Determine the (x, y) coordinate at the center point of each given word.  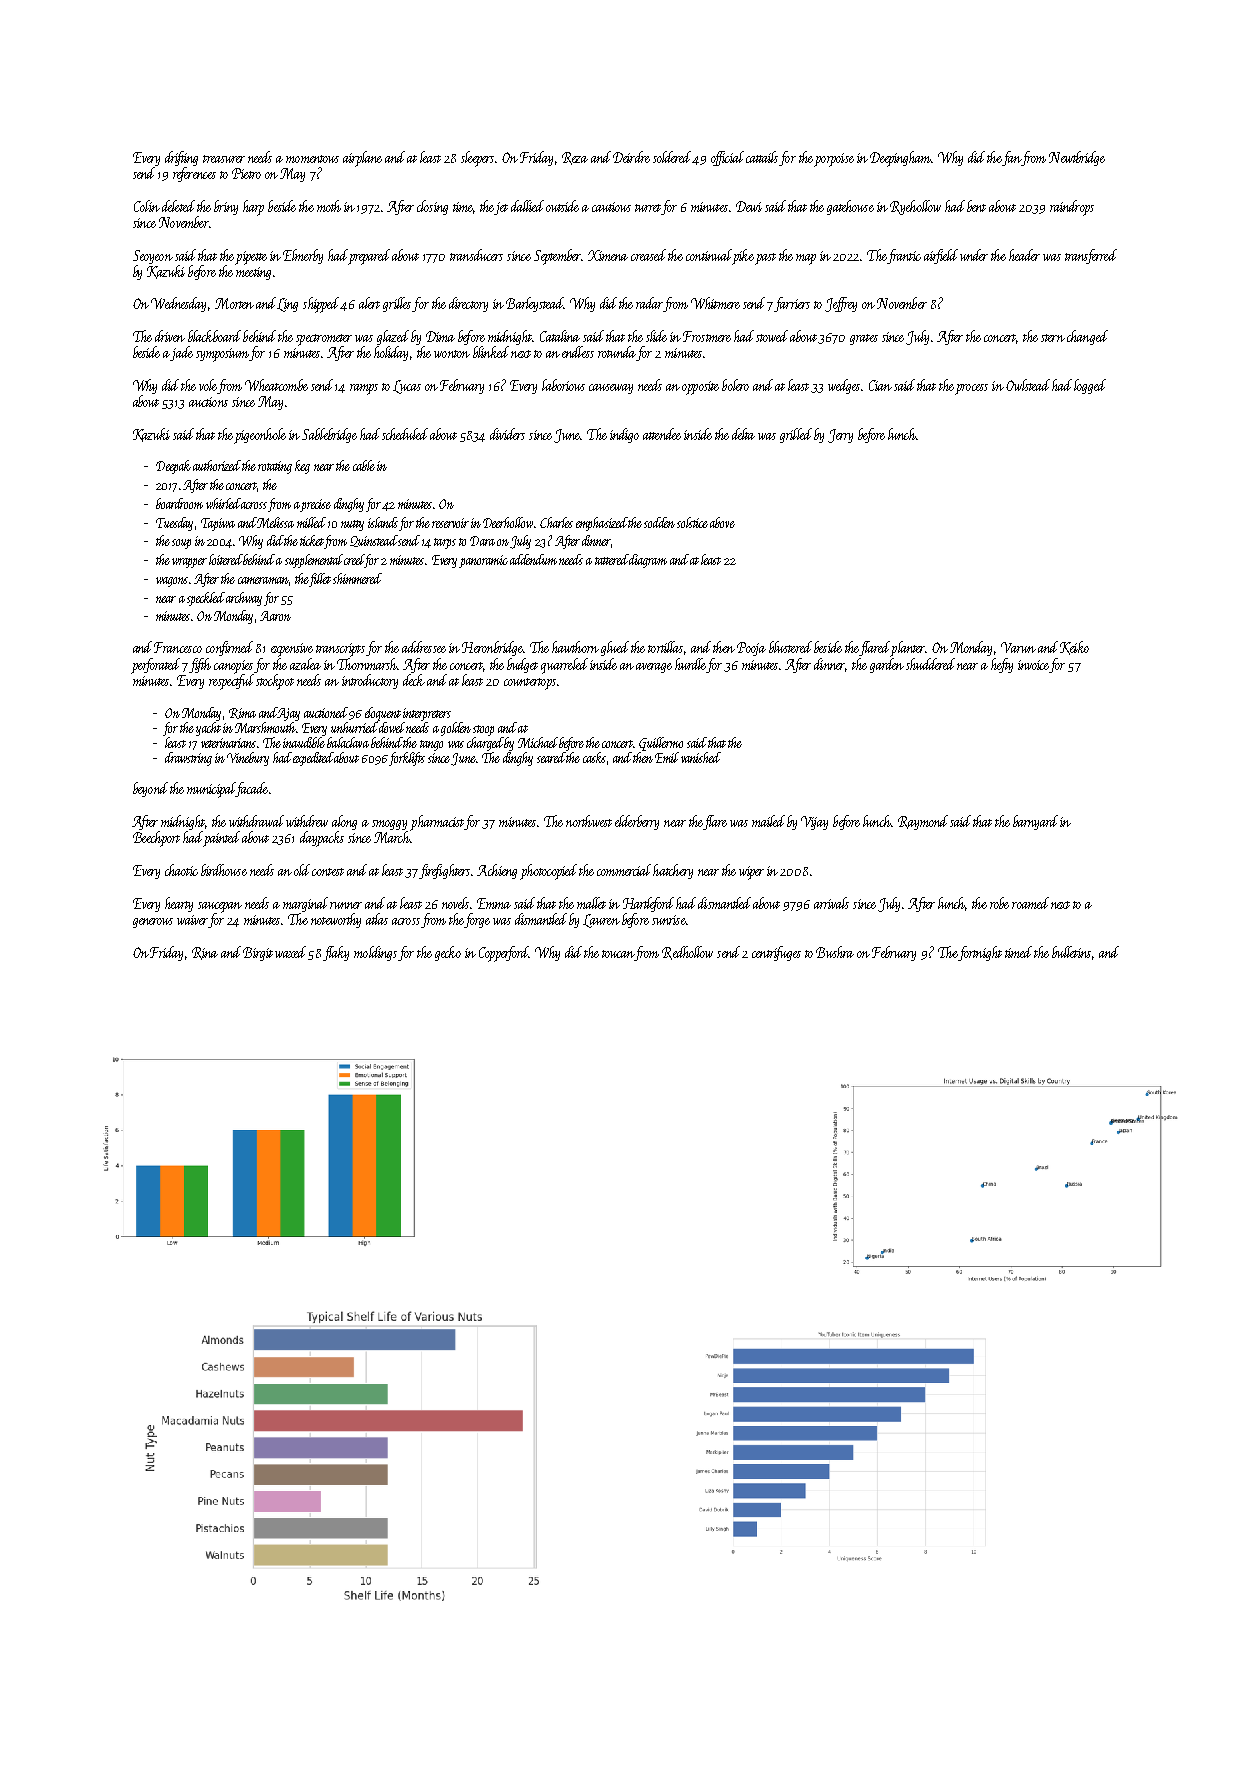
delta (743, 434)
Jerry (840, 436)
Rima (242, 713)
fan (1011, 158)
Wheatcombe (276, 385)
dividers (507, 434)
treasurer (224, 159)
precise (316, 505)
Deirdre (631, 157)
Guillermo (661, 744)
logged (1090, 386)
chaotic (181, 870)
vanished (701, 757)
